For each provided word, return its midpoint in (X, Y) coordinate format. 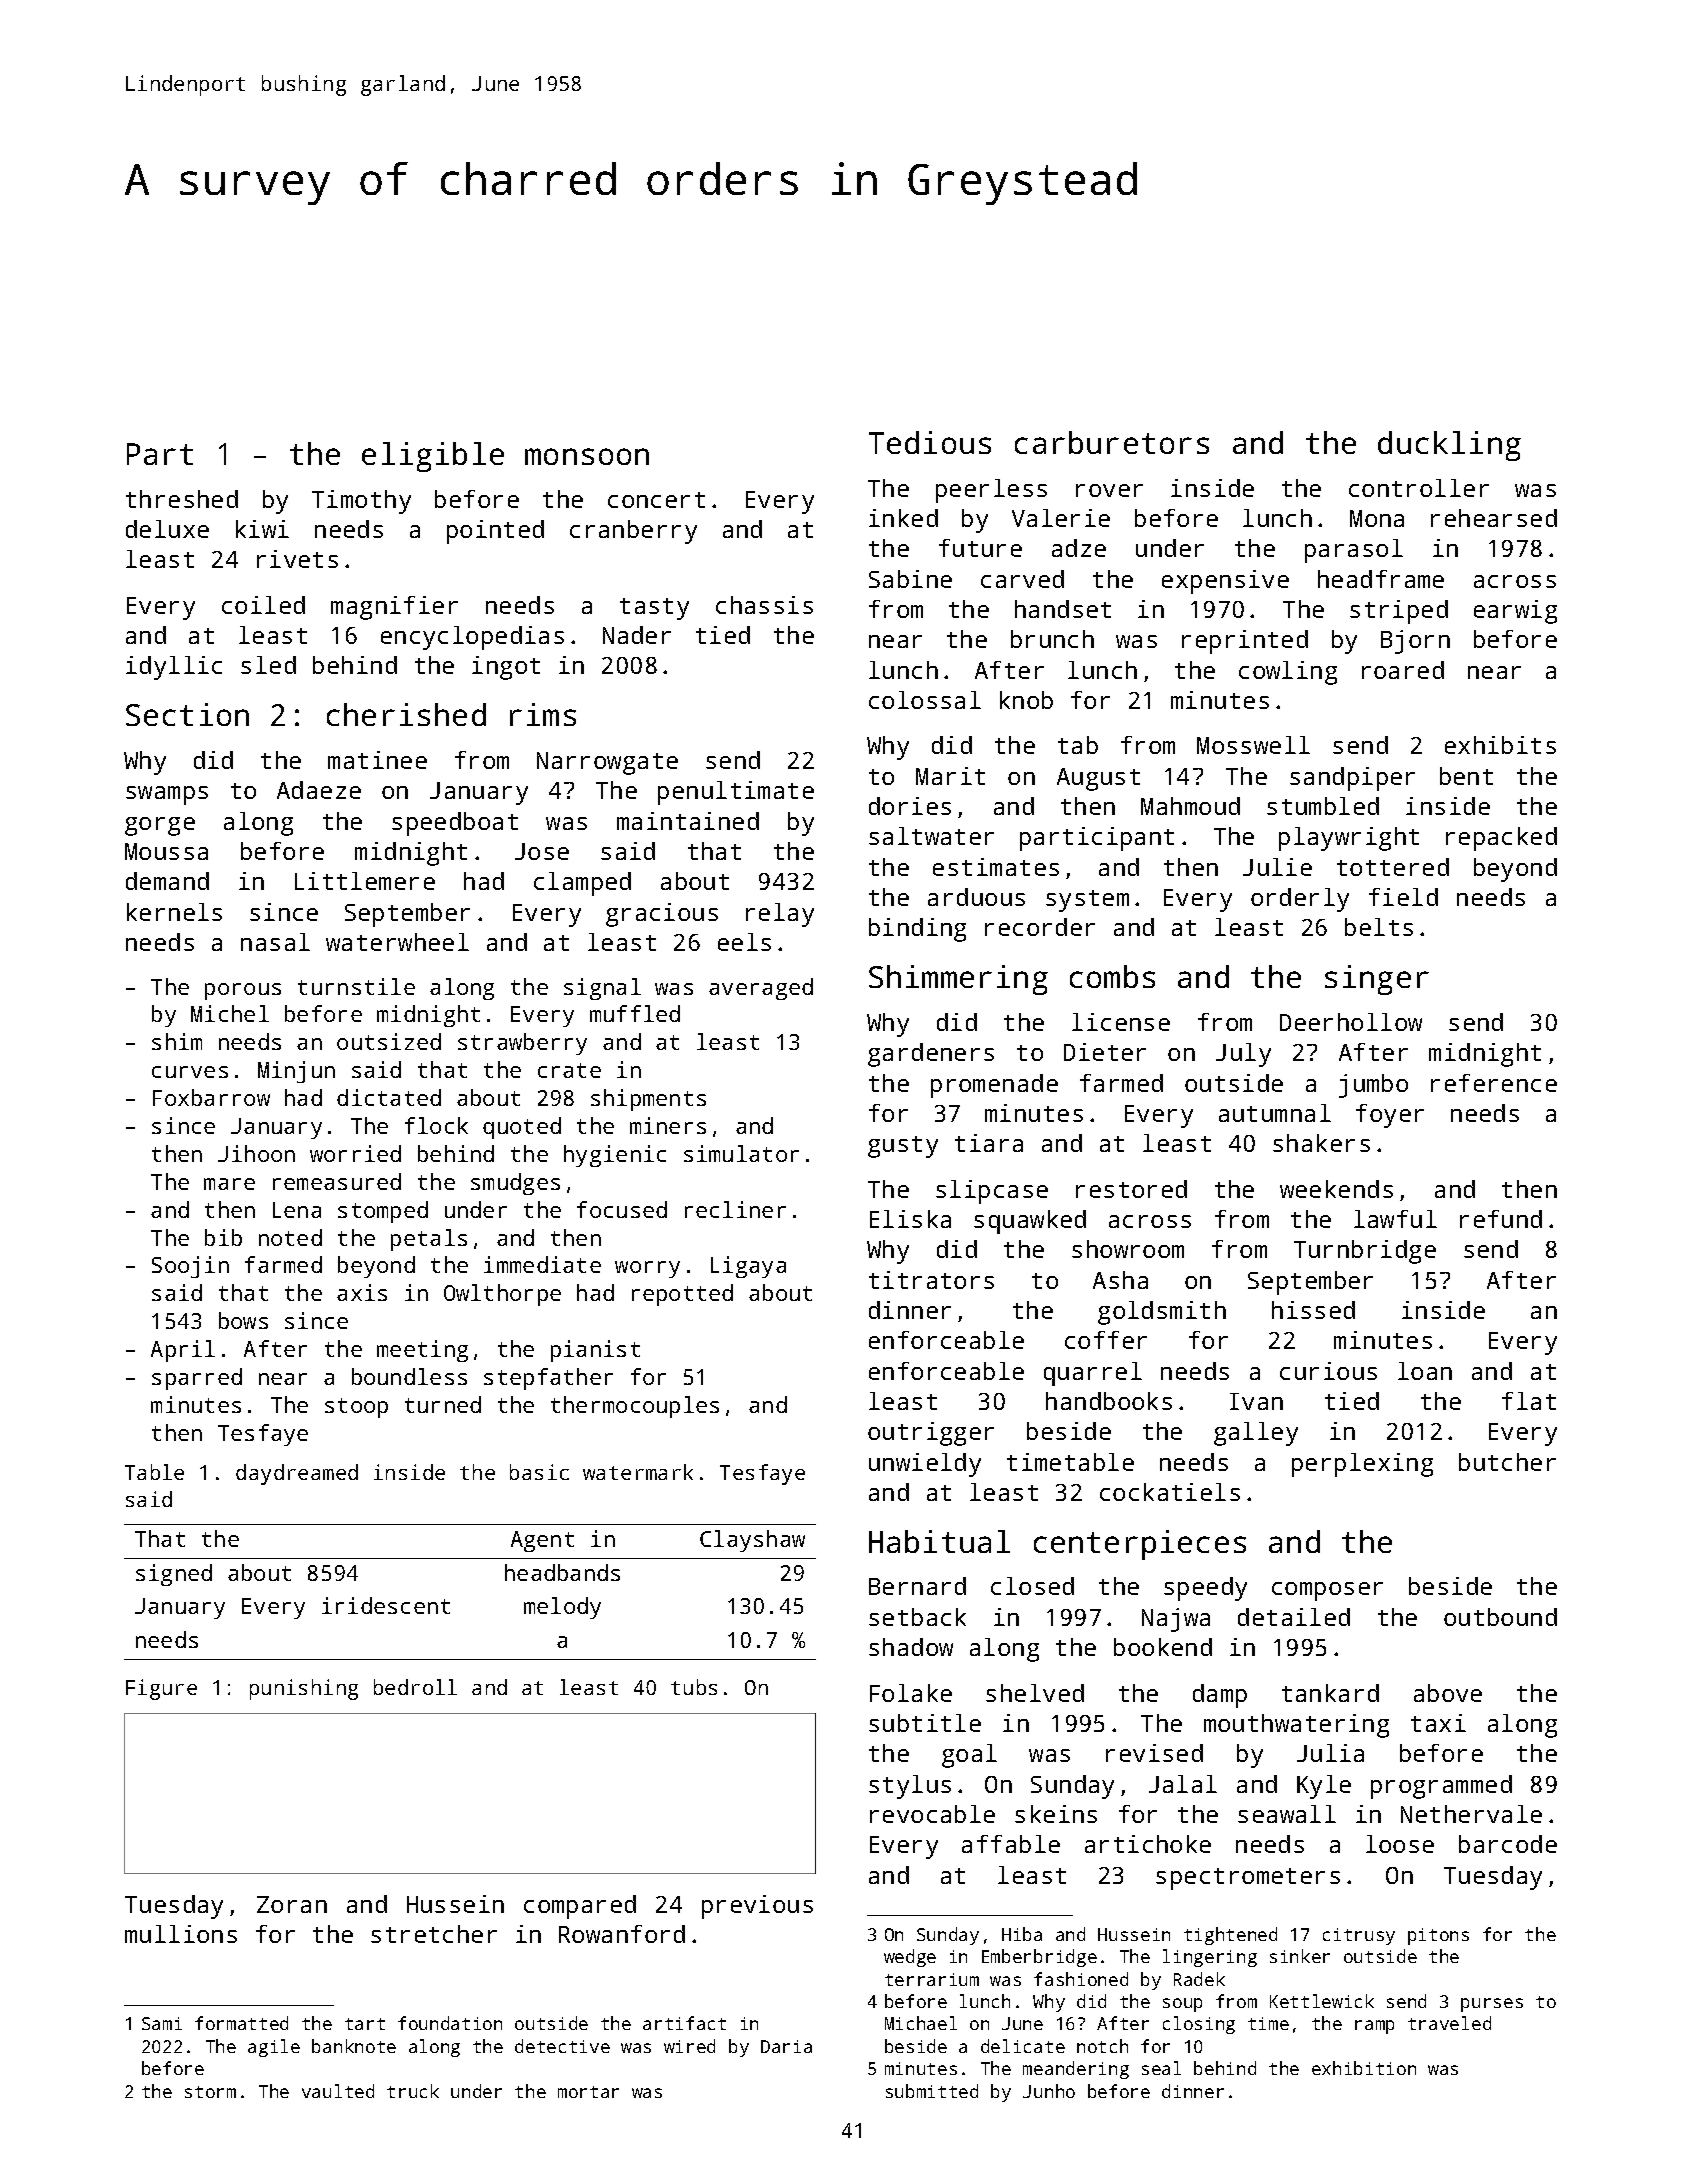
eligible (433, 457)
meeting (422, 1351)
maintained (688, 821)
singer (1377, 980)
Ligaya (748, 1267)
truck (413, 2091)
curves (190, 1072)
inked (903, 518)
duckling (1449, 446)
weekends (1336, 1189)
